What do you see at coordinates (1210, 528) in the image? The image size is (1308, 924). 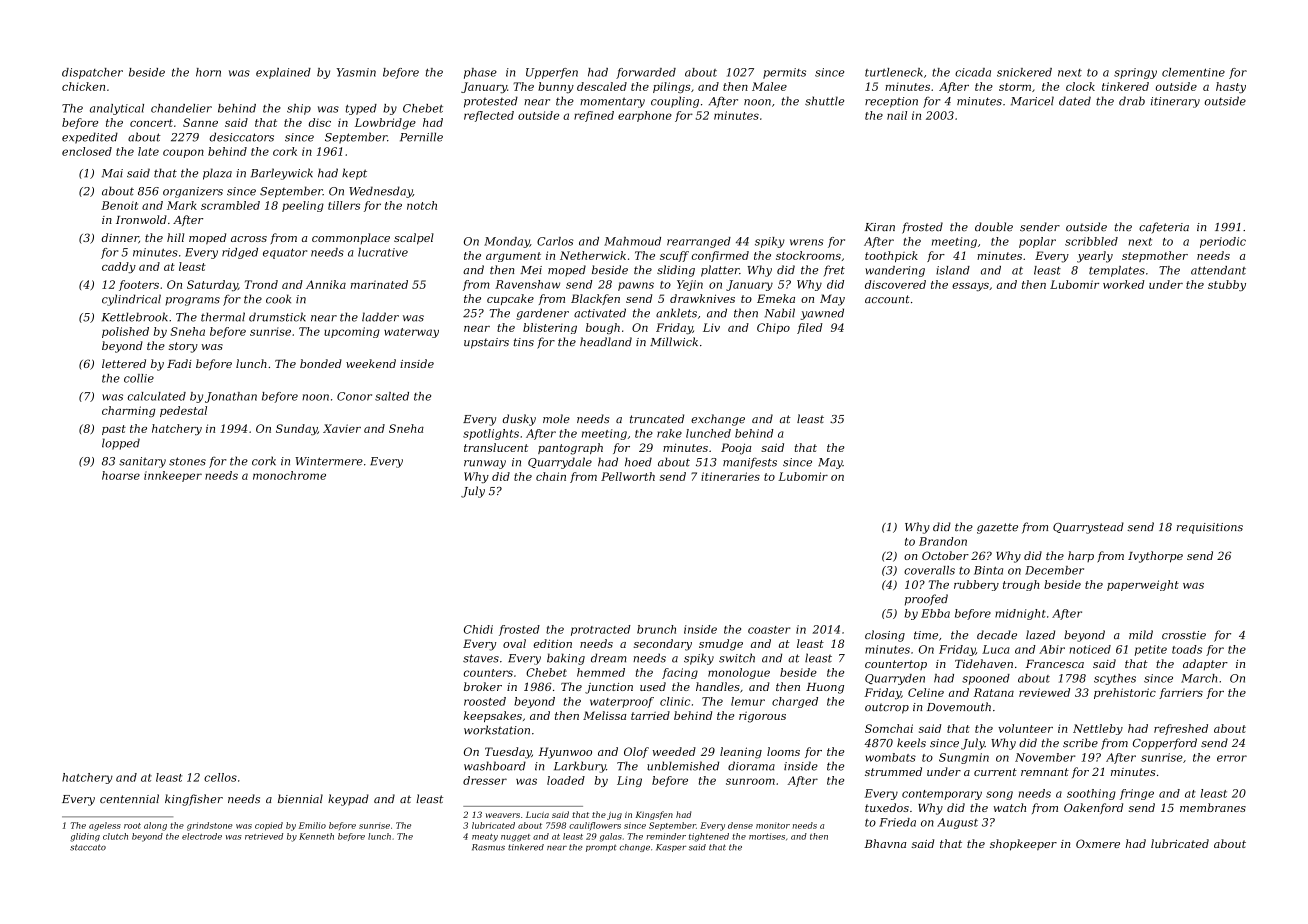 I see `requisitions` at bounding box center [1210, 528].
